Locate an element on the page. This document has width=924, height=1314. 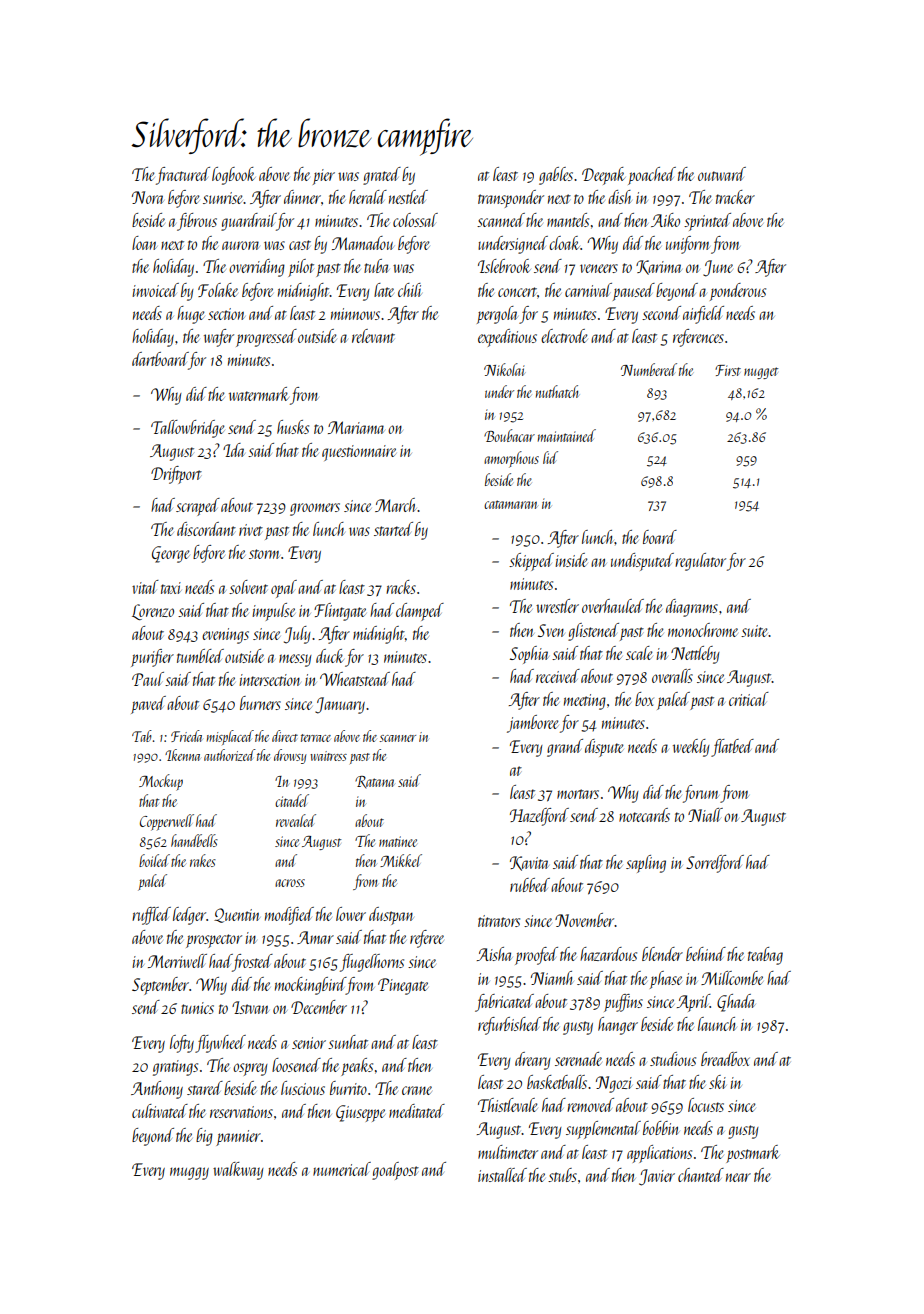
hazardous is located at coordinates (608, 954).
